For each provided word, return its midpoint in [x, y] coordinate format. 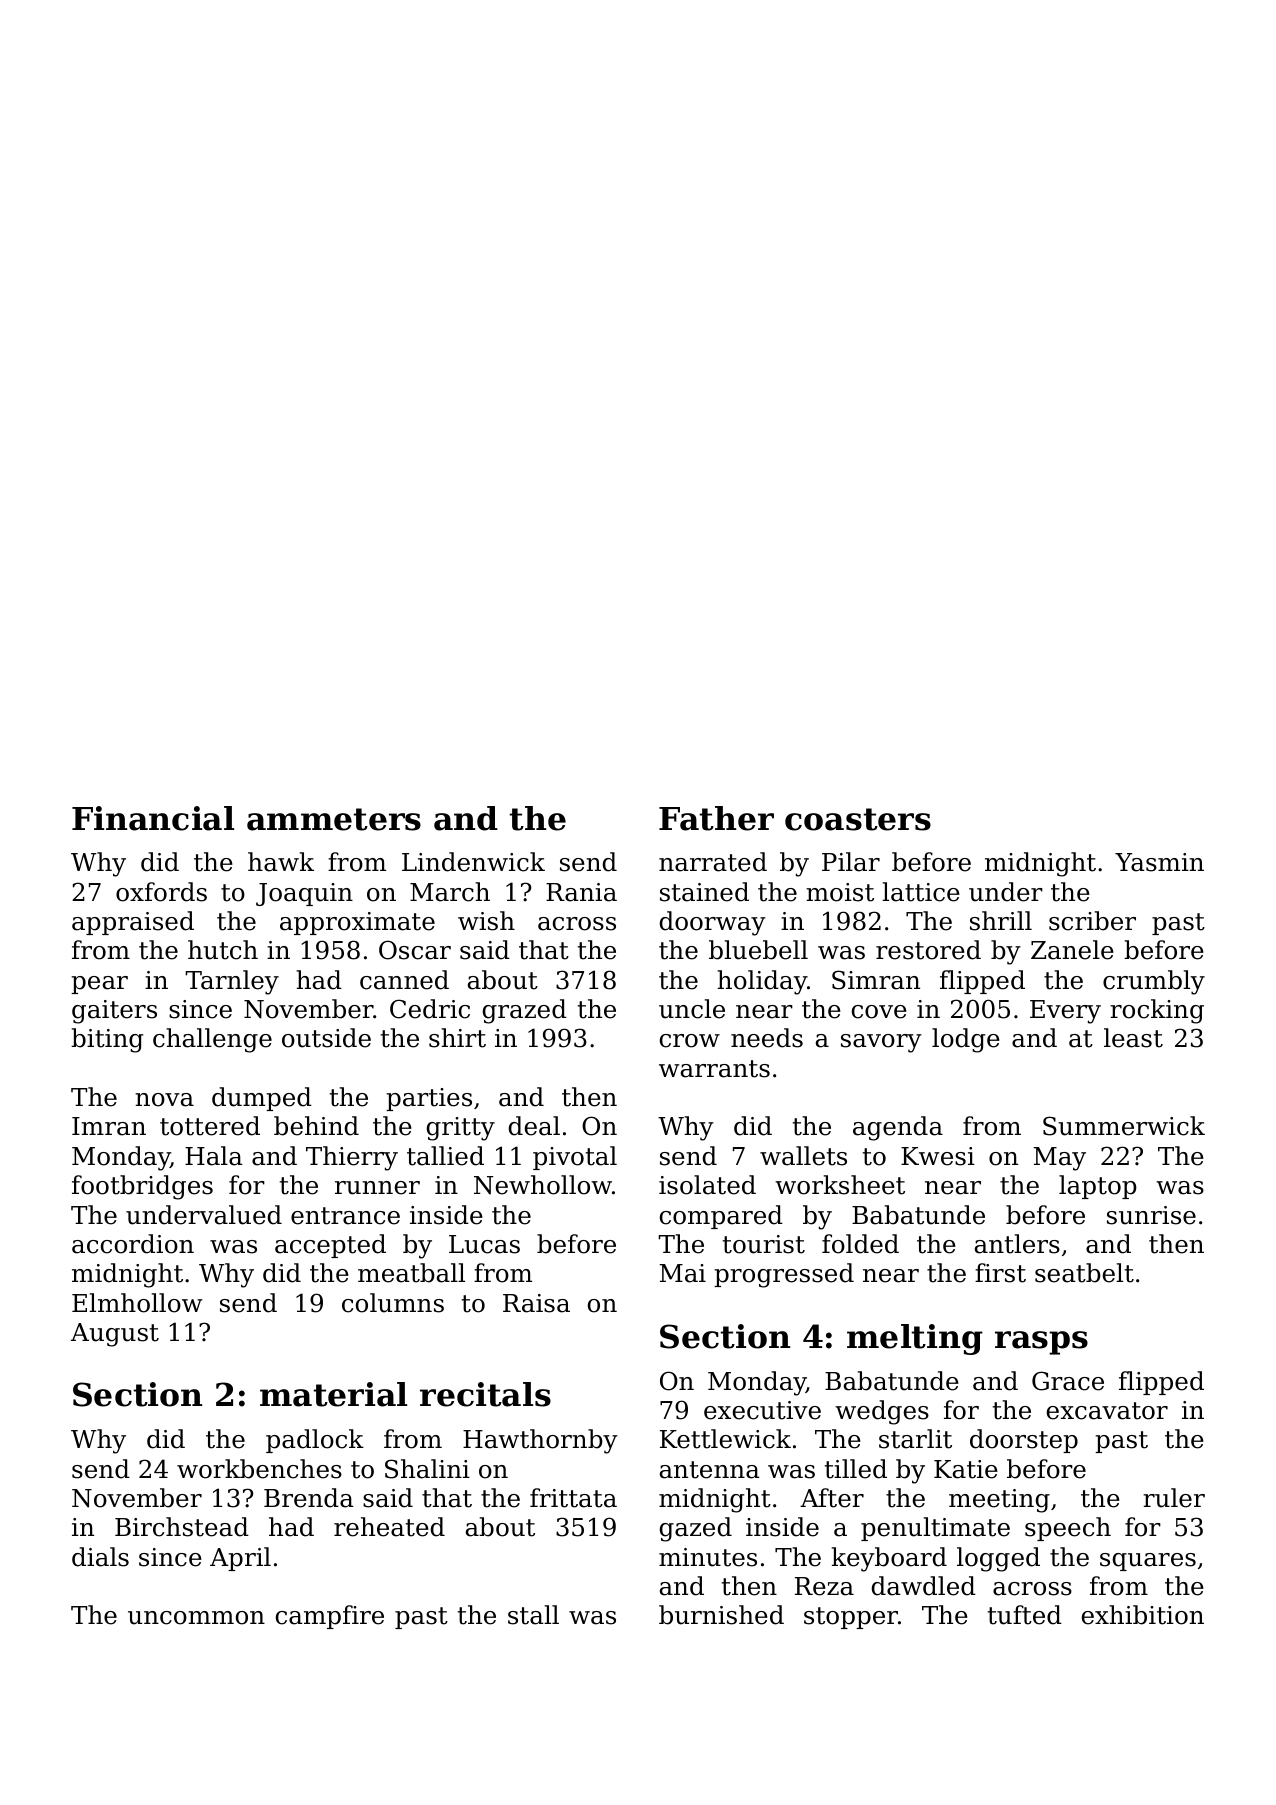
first [1000, 1273]
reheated [389, 1527]
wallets [803, 1156]
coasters [858, 819]
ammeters [334, 819]
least [1133, 1038]
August [115, 1335]
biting [107, 1040]
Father [716, 818]
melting [915, 1339]
